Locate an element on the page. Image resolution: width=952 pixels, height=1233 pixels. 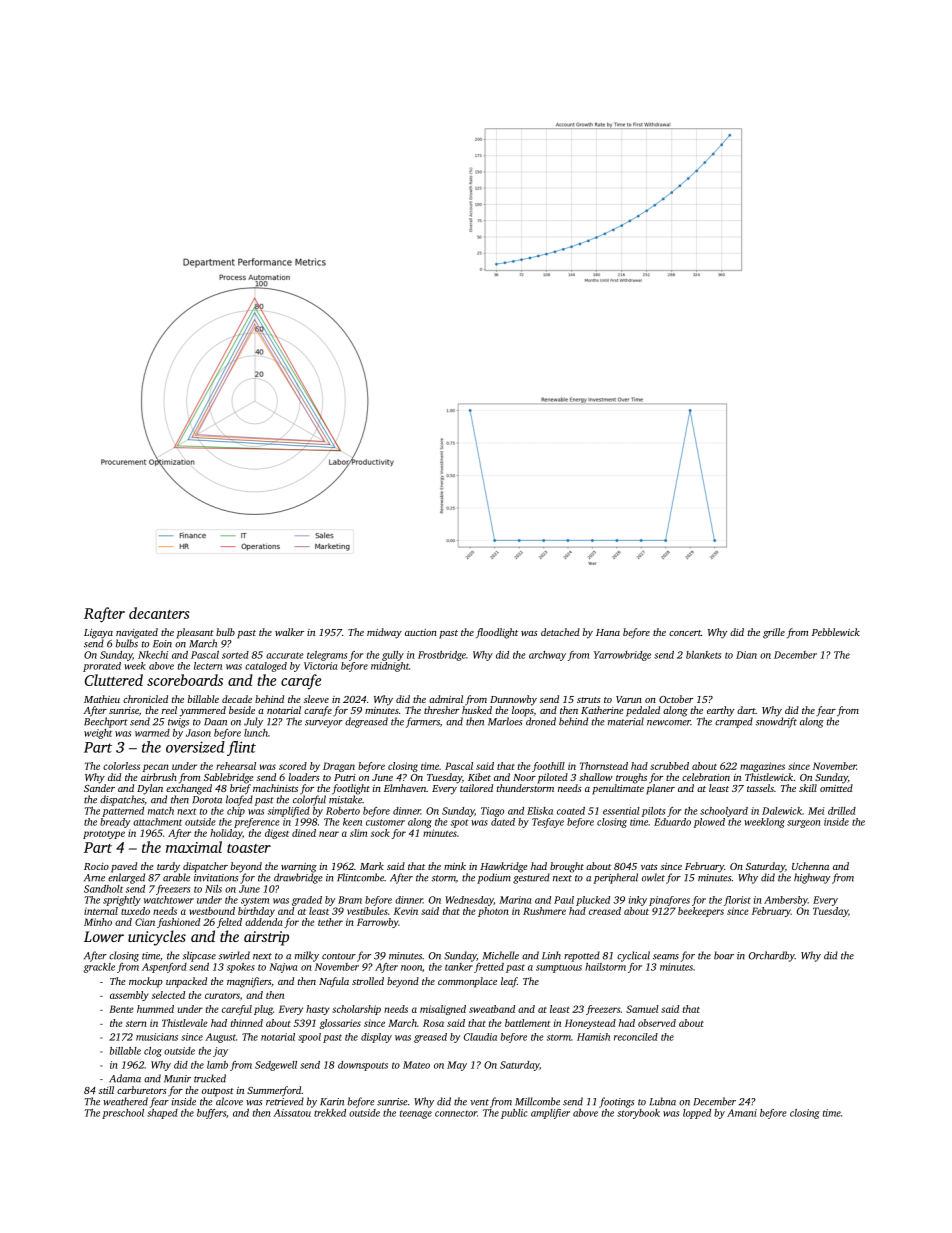
buffers is located at coordinates (211, 1114).
